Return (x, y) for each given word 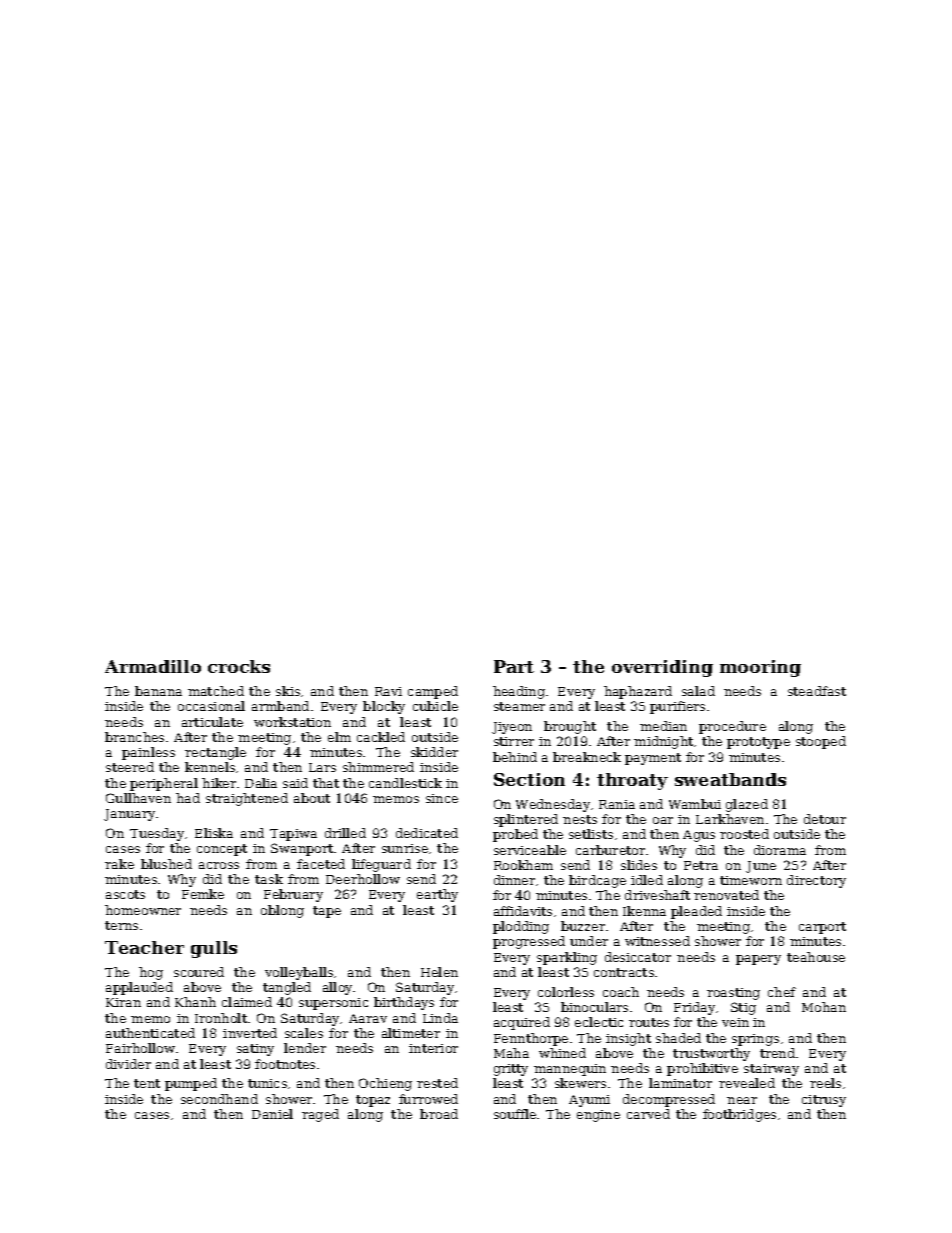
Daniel (272, 1114)
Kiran (123, 1002)
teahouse (816, 957)
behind (515, 757)
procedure (732, 727)
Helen (439, 972)
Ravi (388, 691)
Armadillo (153, 666)
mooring (760, 668)
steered (130, 767)
